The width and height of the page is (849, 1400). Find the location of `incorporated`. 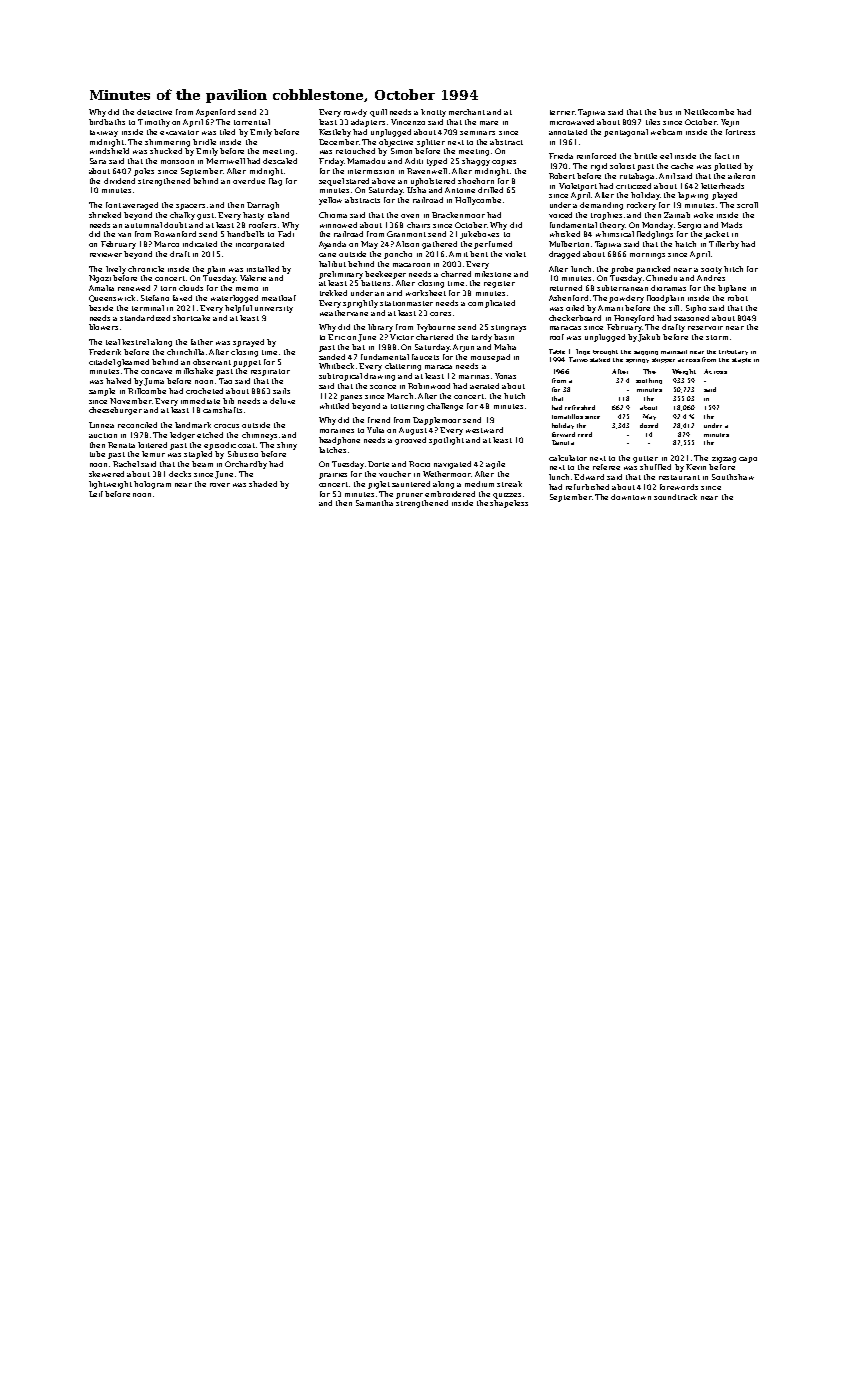

incorporated is located at coordinates (260, 245).
